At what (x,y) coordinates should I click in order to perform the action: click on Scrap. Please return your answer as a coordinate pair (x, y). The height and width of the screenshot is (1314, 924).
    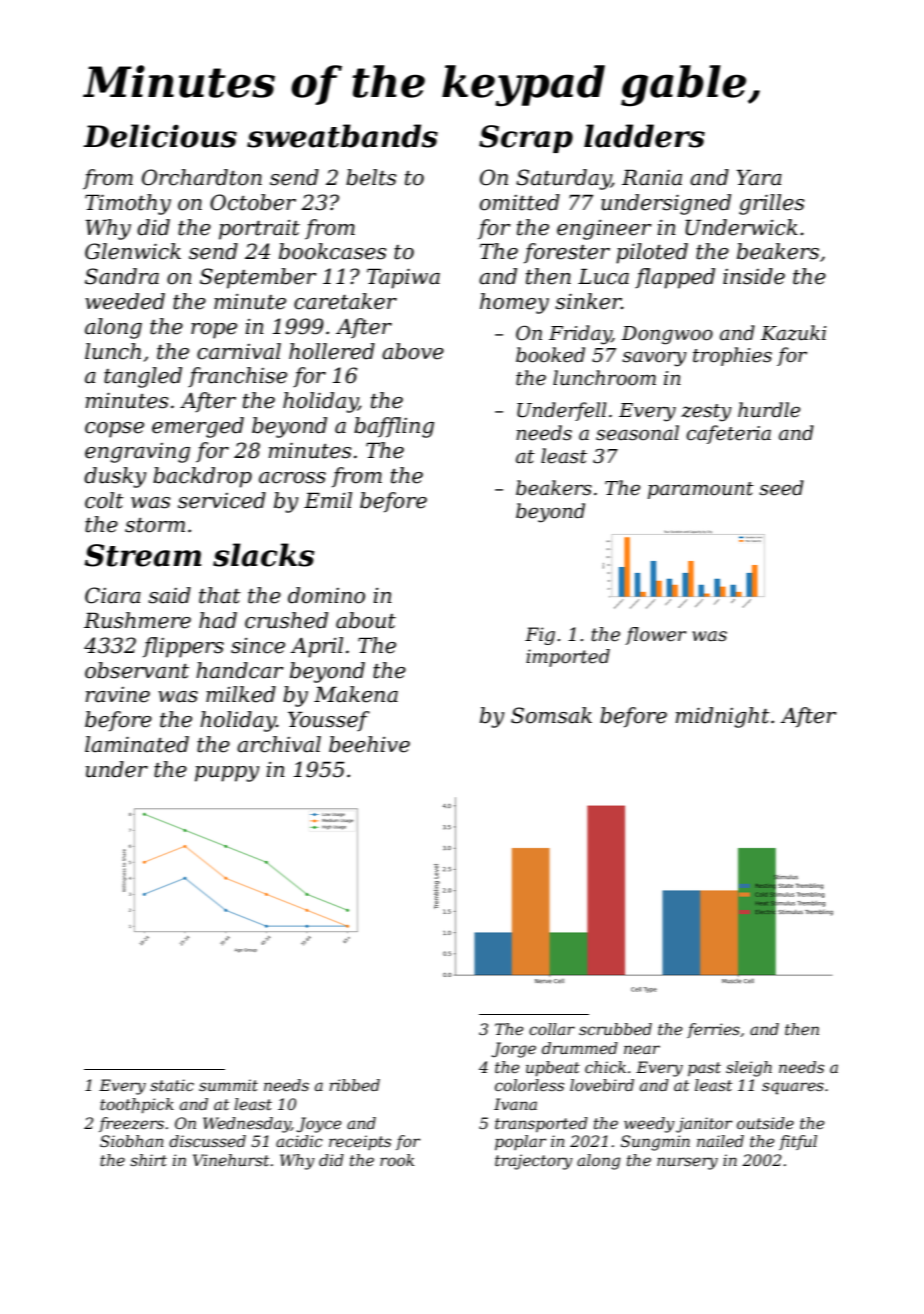
    Looking at the image, I should click on (526, 139).
